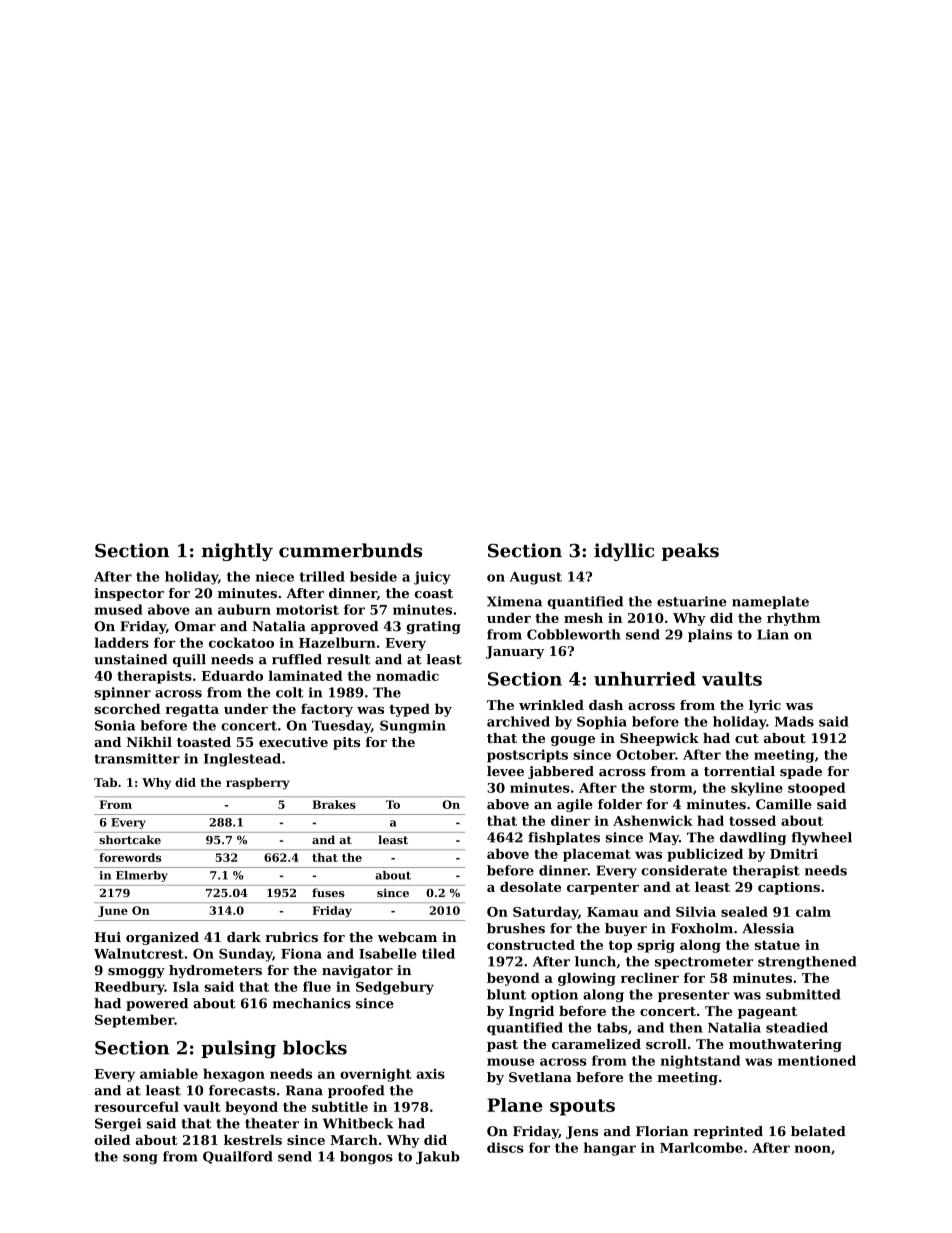  I want to click on theater, so click(272, 1123).
